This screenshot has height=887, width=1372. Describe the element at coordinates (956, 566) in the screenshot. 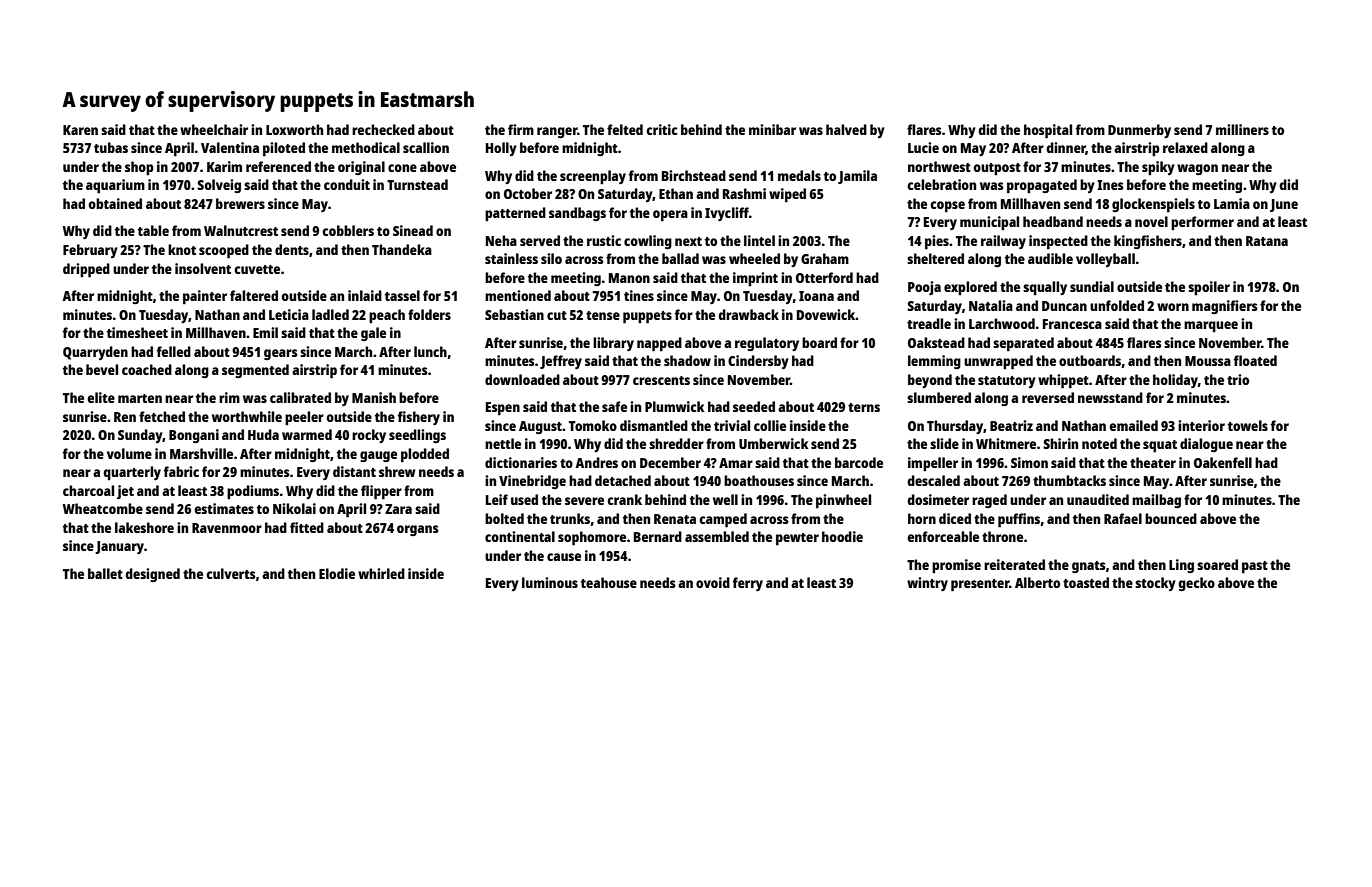

I see `promise` at that location.
